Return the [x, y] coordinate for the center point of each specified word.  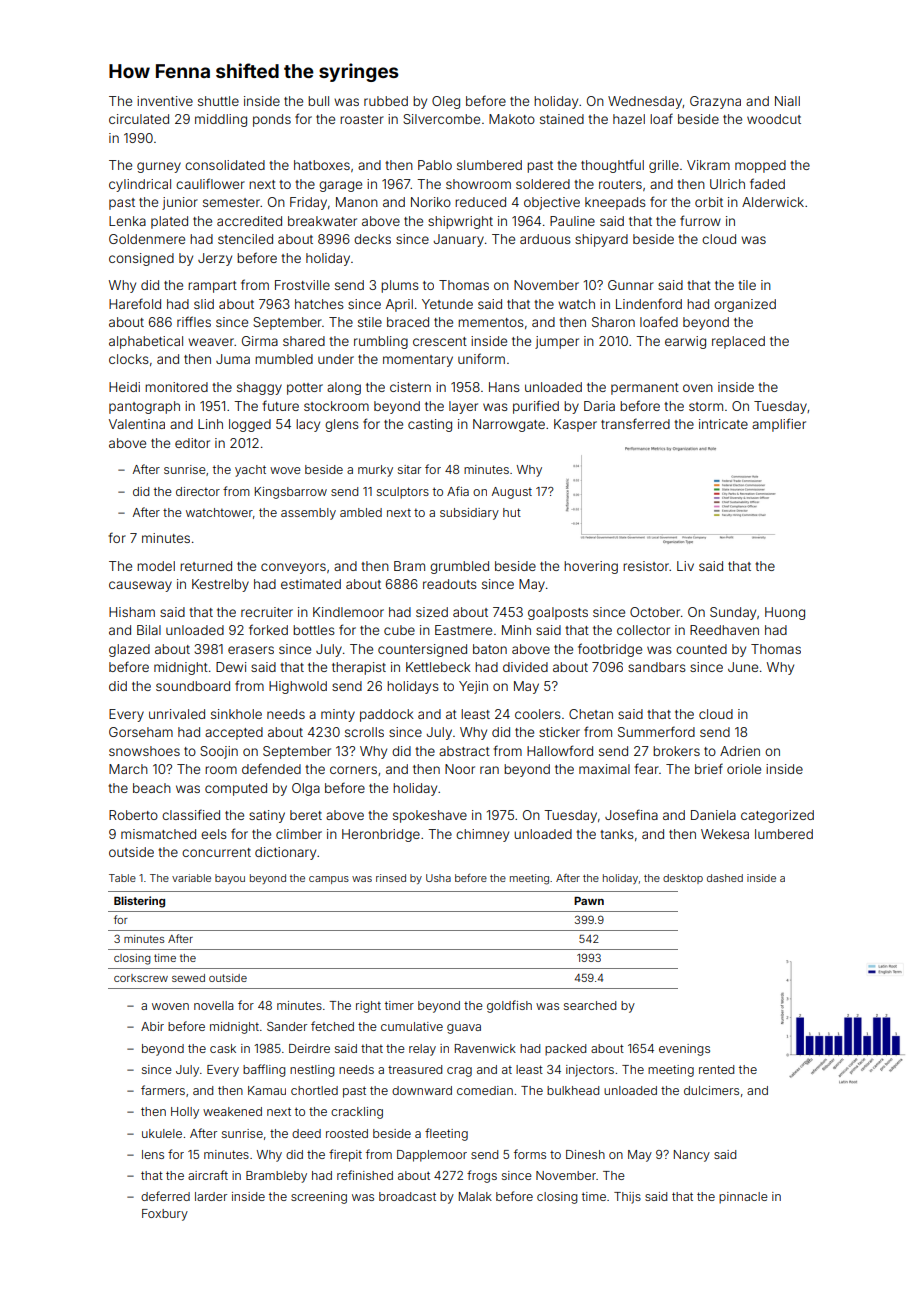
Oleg [446, 102]
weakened [232, 1111]
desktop [683, 879]
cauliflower [210, 183]
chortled [314, 1090]
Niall [787, 101]
